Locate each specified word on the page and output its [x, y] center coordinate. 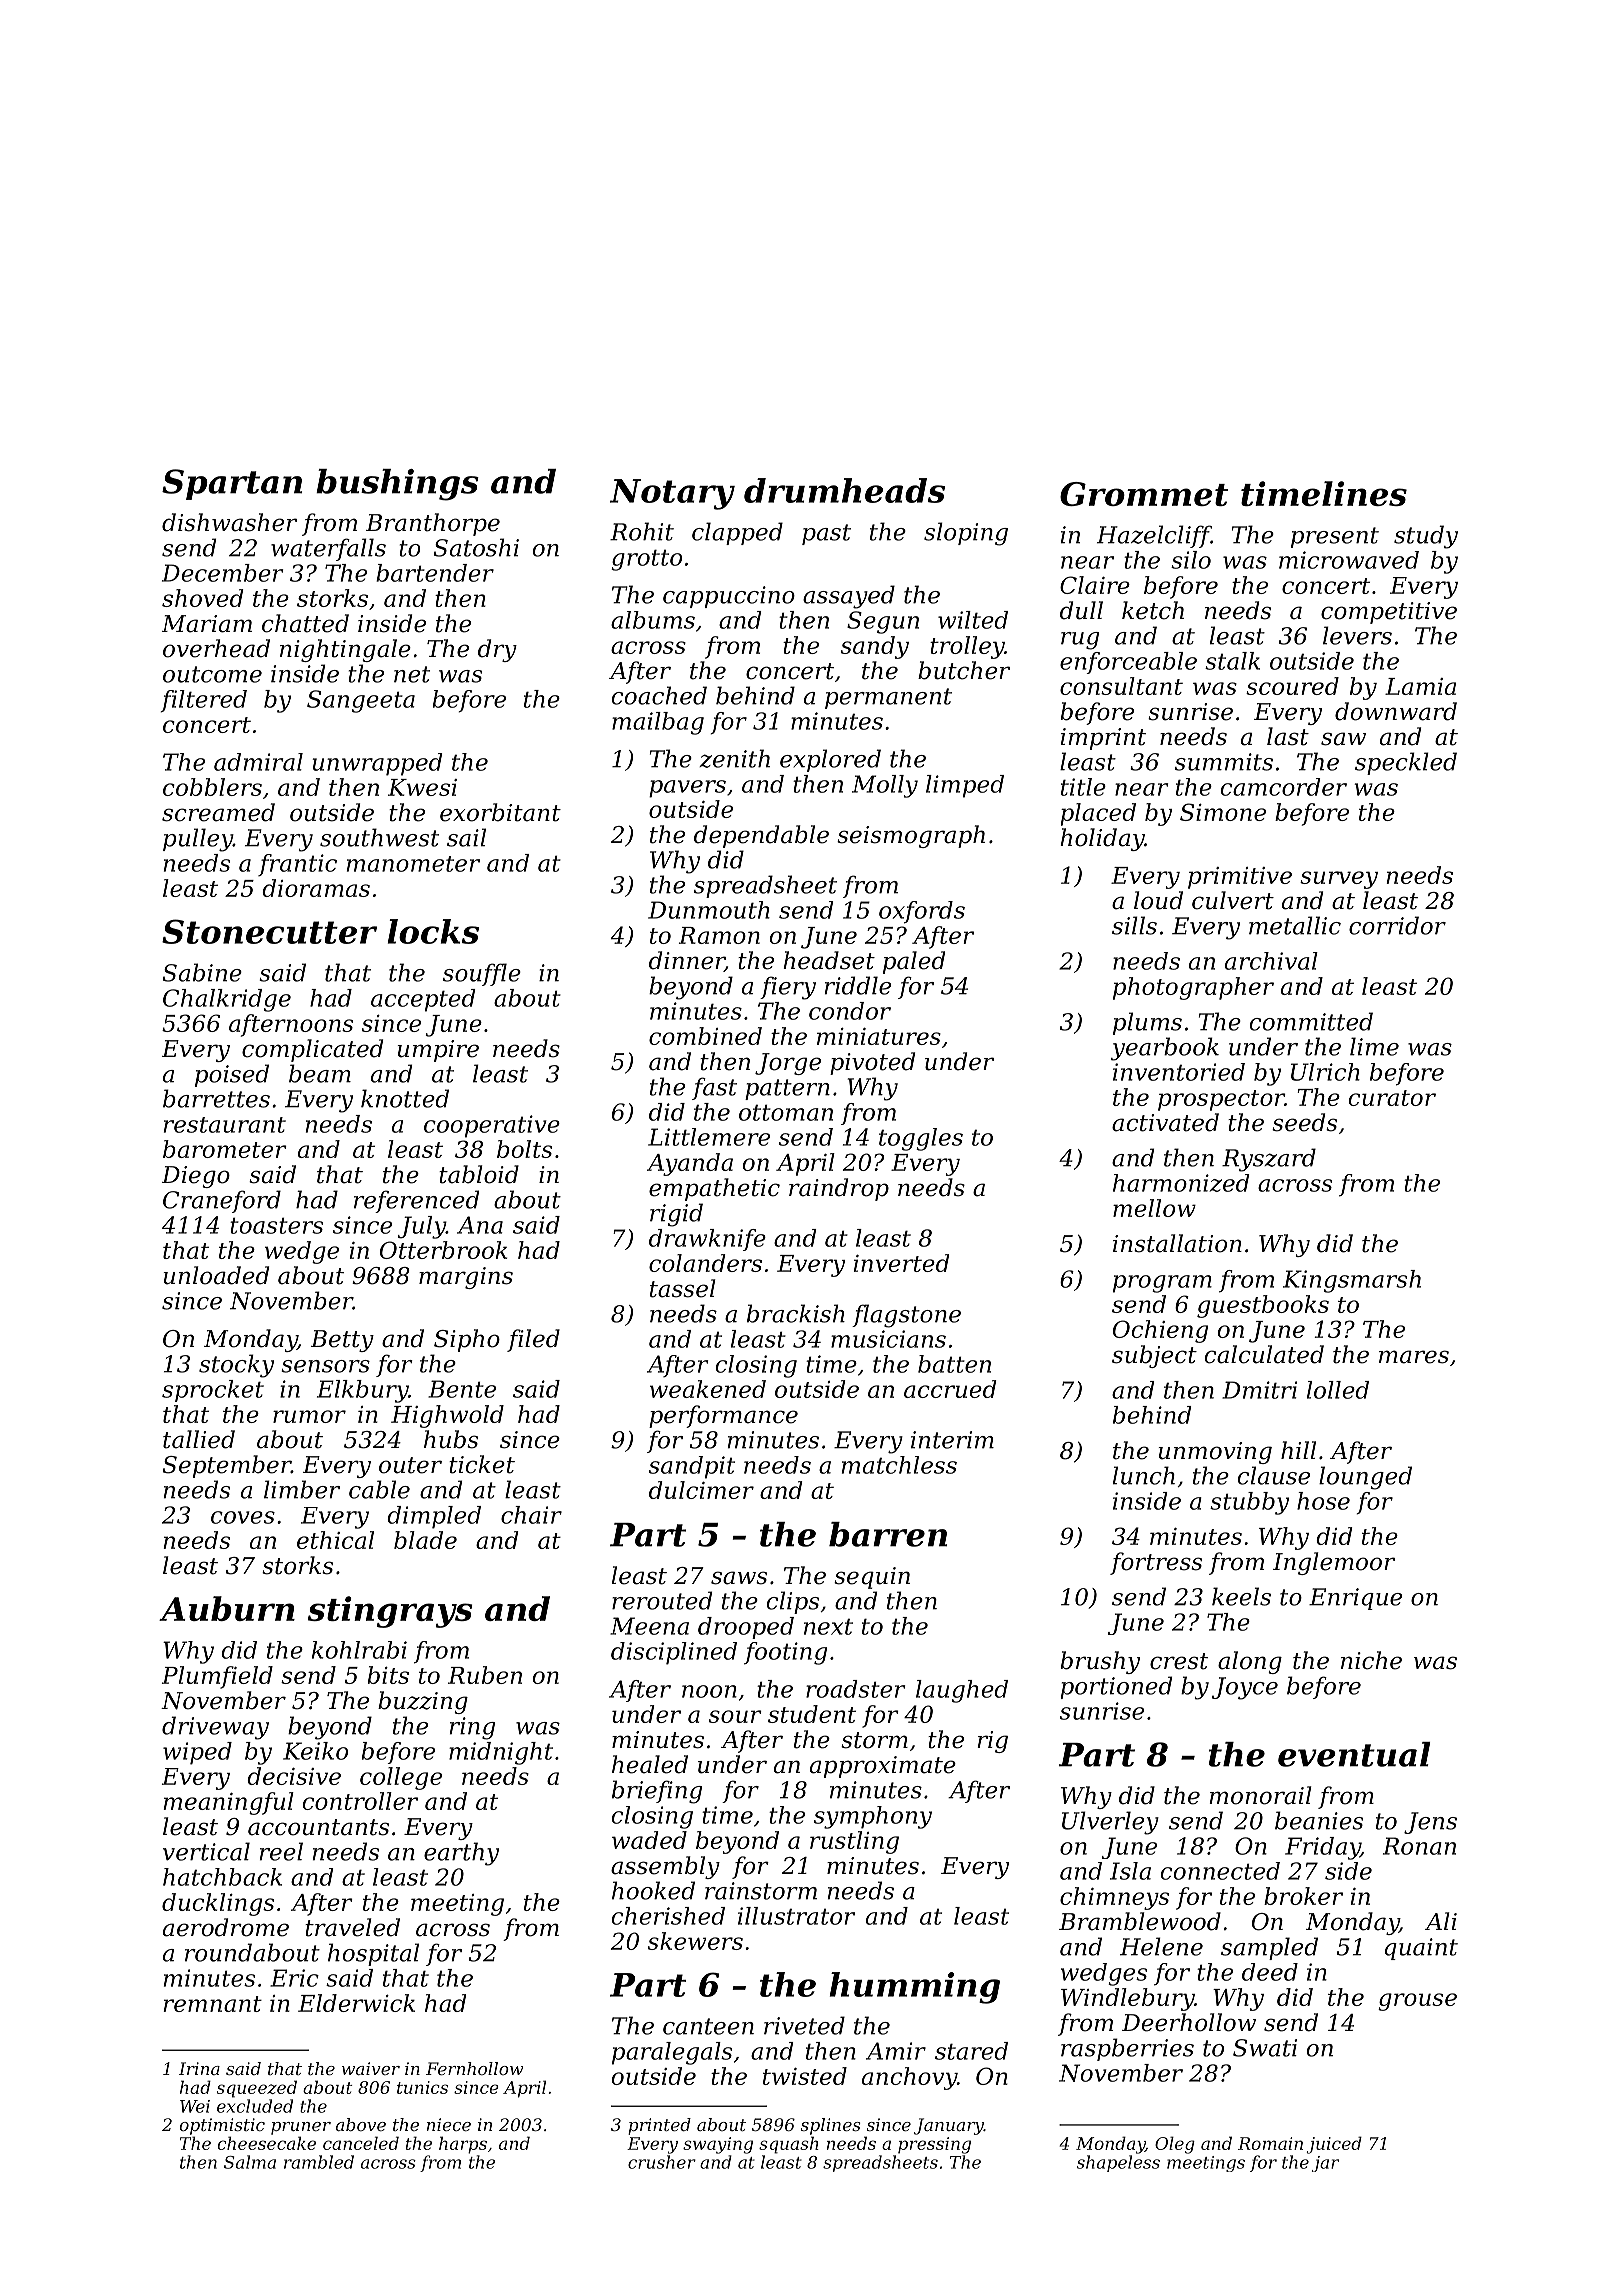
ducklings [218, 1904]
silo [1191, 560]
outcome [212, 674]
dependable [761, 836]
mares [1414, 1357]
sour [735, 1716]
